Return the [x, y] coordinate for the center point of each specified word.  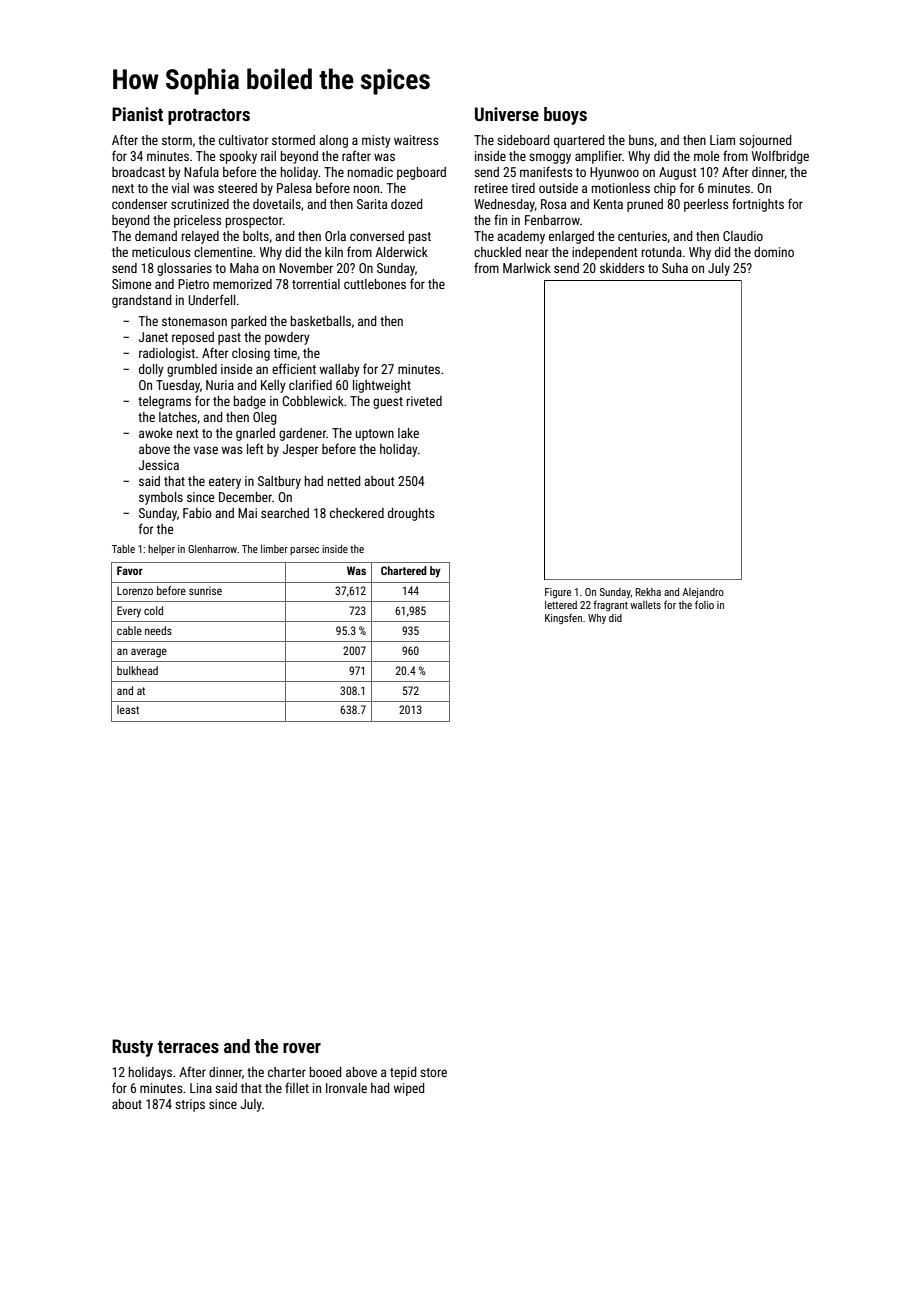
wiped [408, 1089]
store [433, 1072]
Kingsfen [563, 618]
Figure [558, 593]
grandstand [141, 301]
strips [190, 1105]
